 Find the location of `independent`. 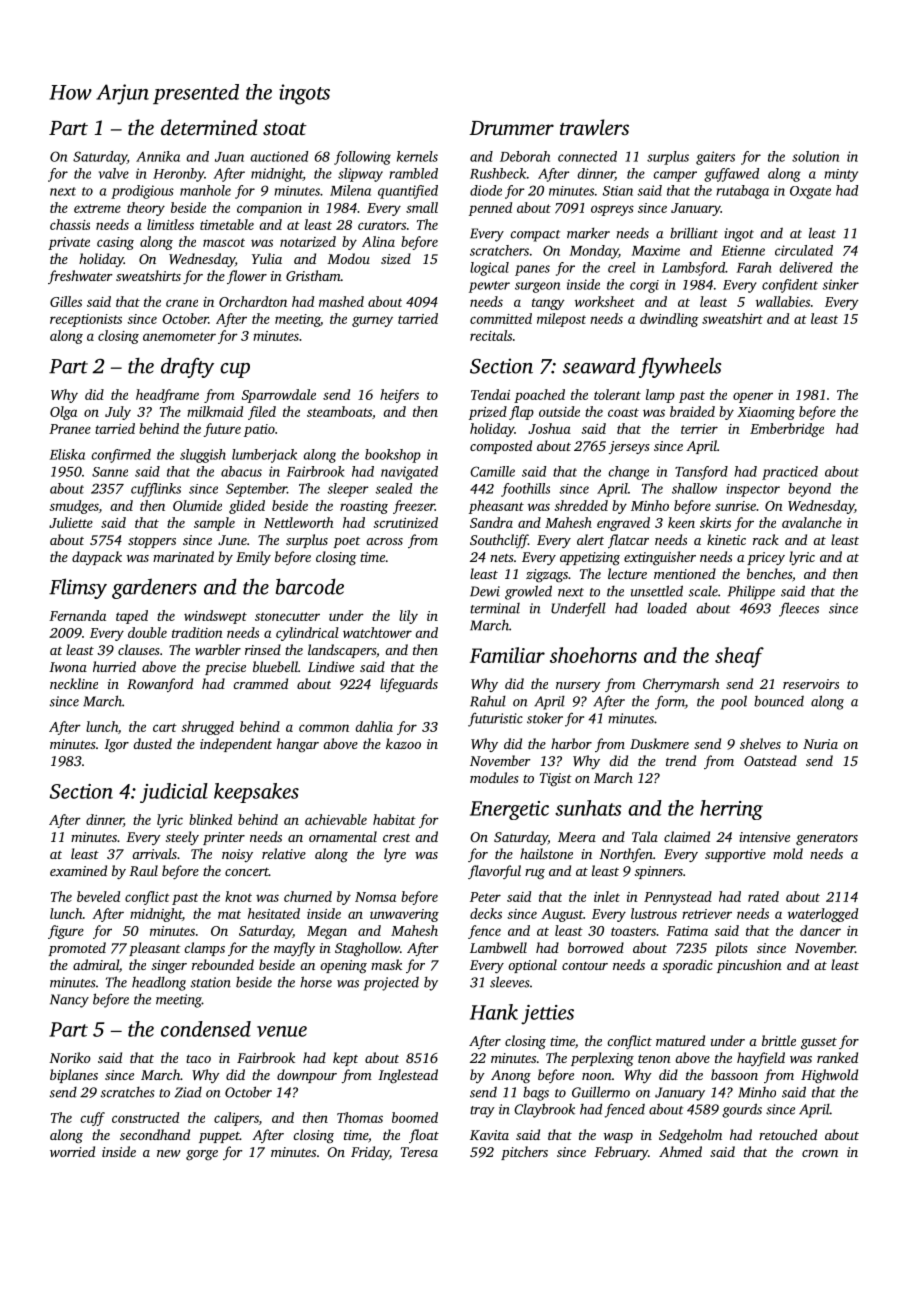

independent is located at coordinates (236, 745).
